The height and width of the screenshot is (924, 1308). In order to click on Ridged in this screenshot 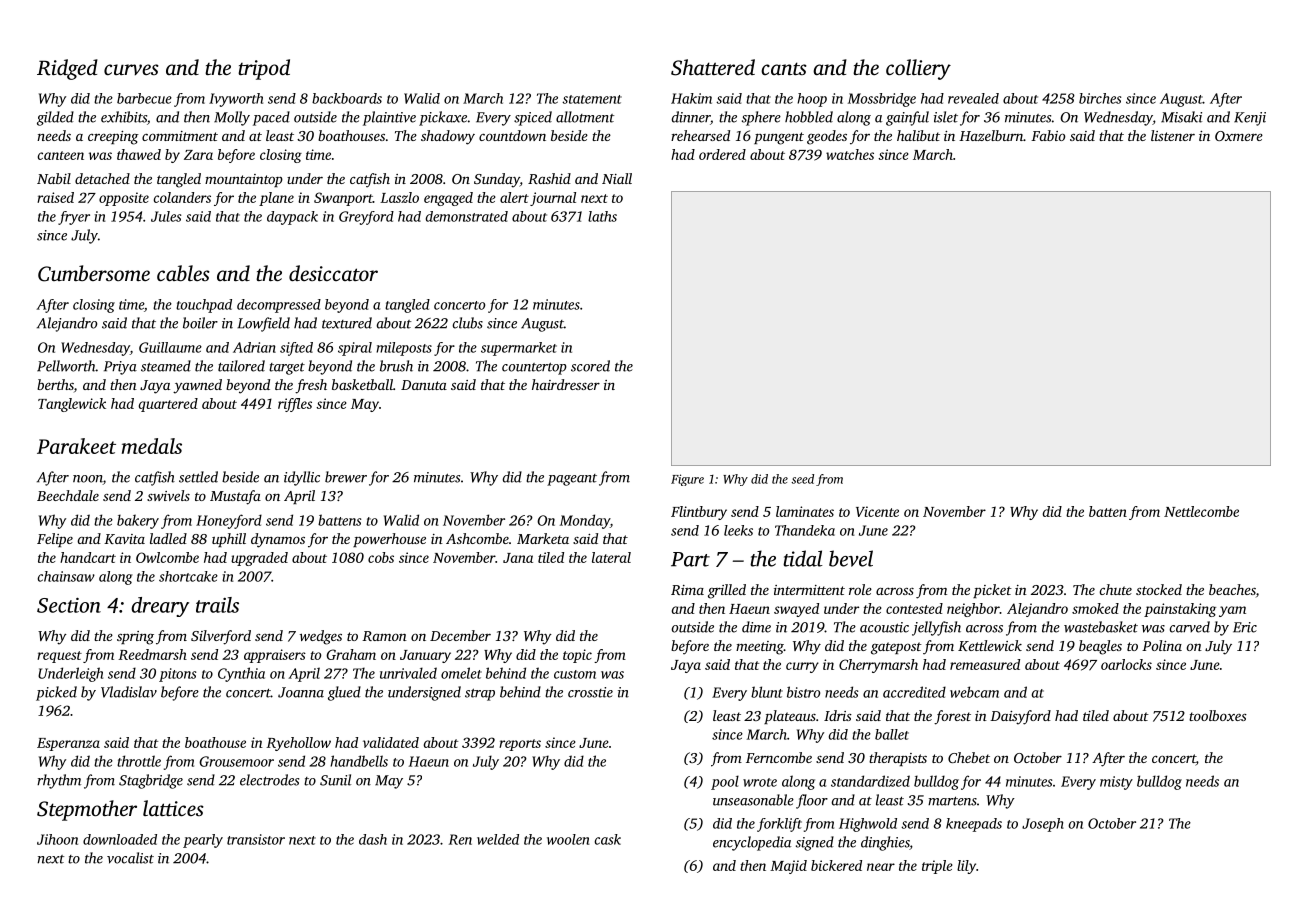, I will do `click(67, 69)`.
